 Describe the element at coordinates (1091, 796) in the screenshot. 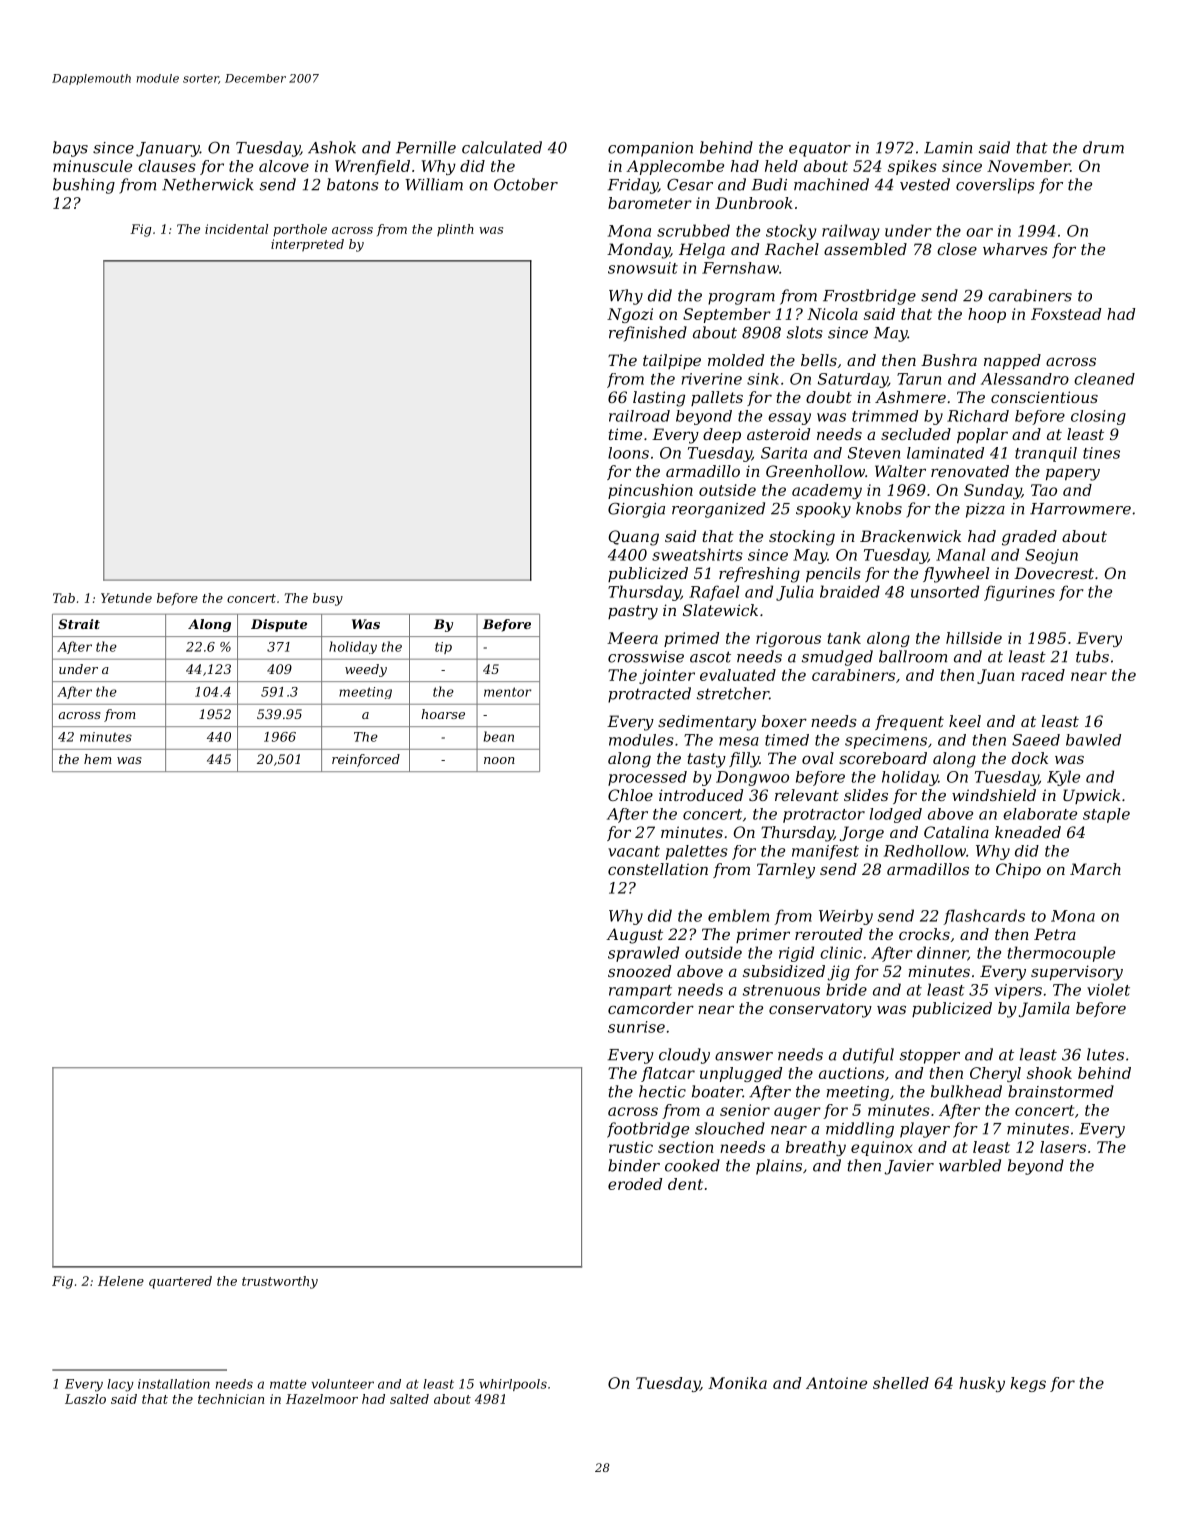

I see `Upwick` at that location.
